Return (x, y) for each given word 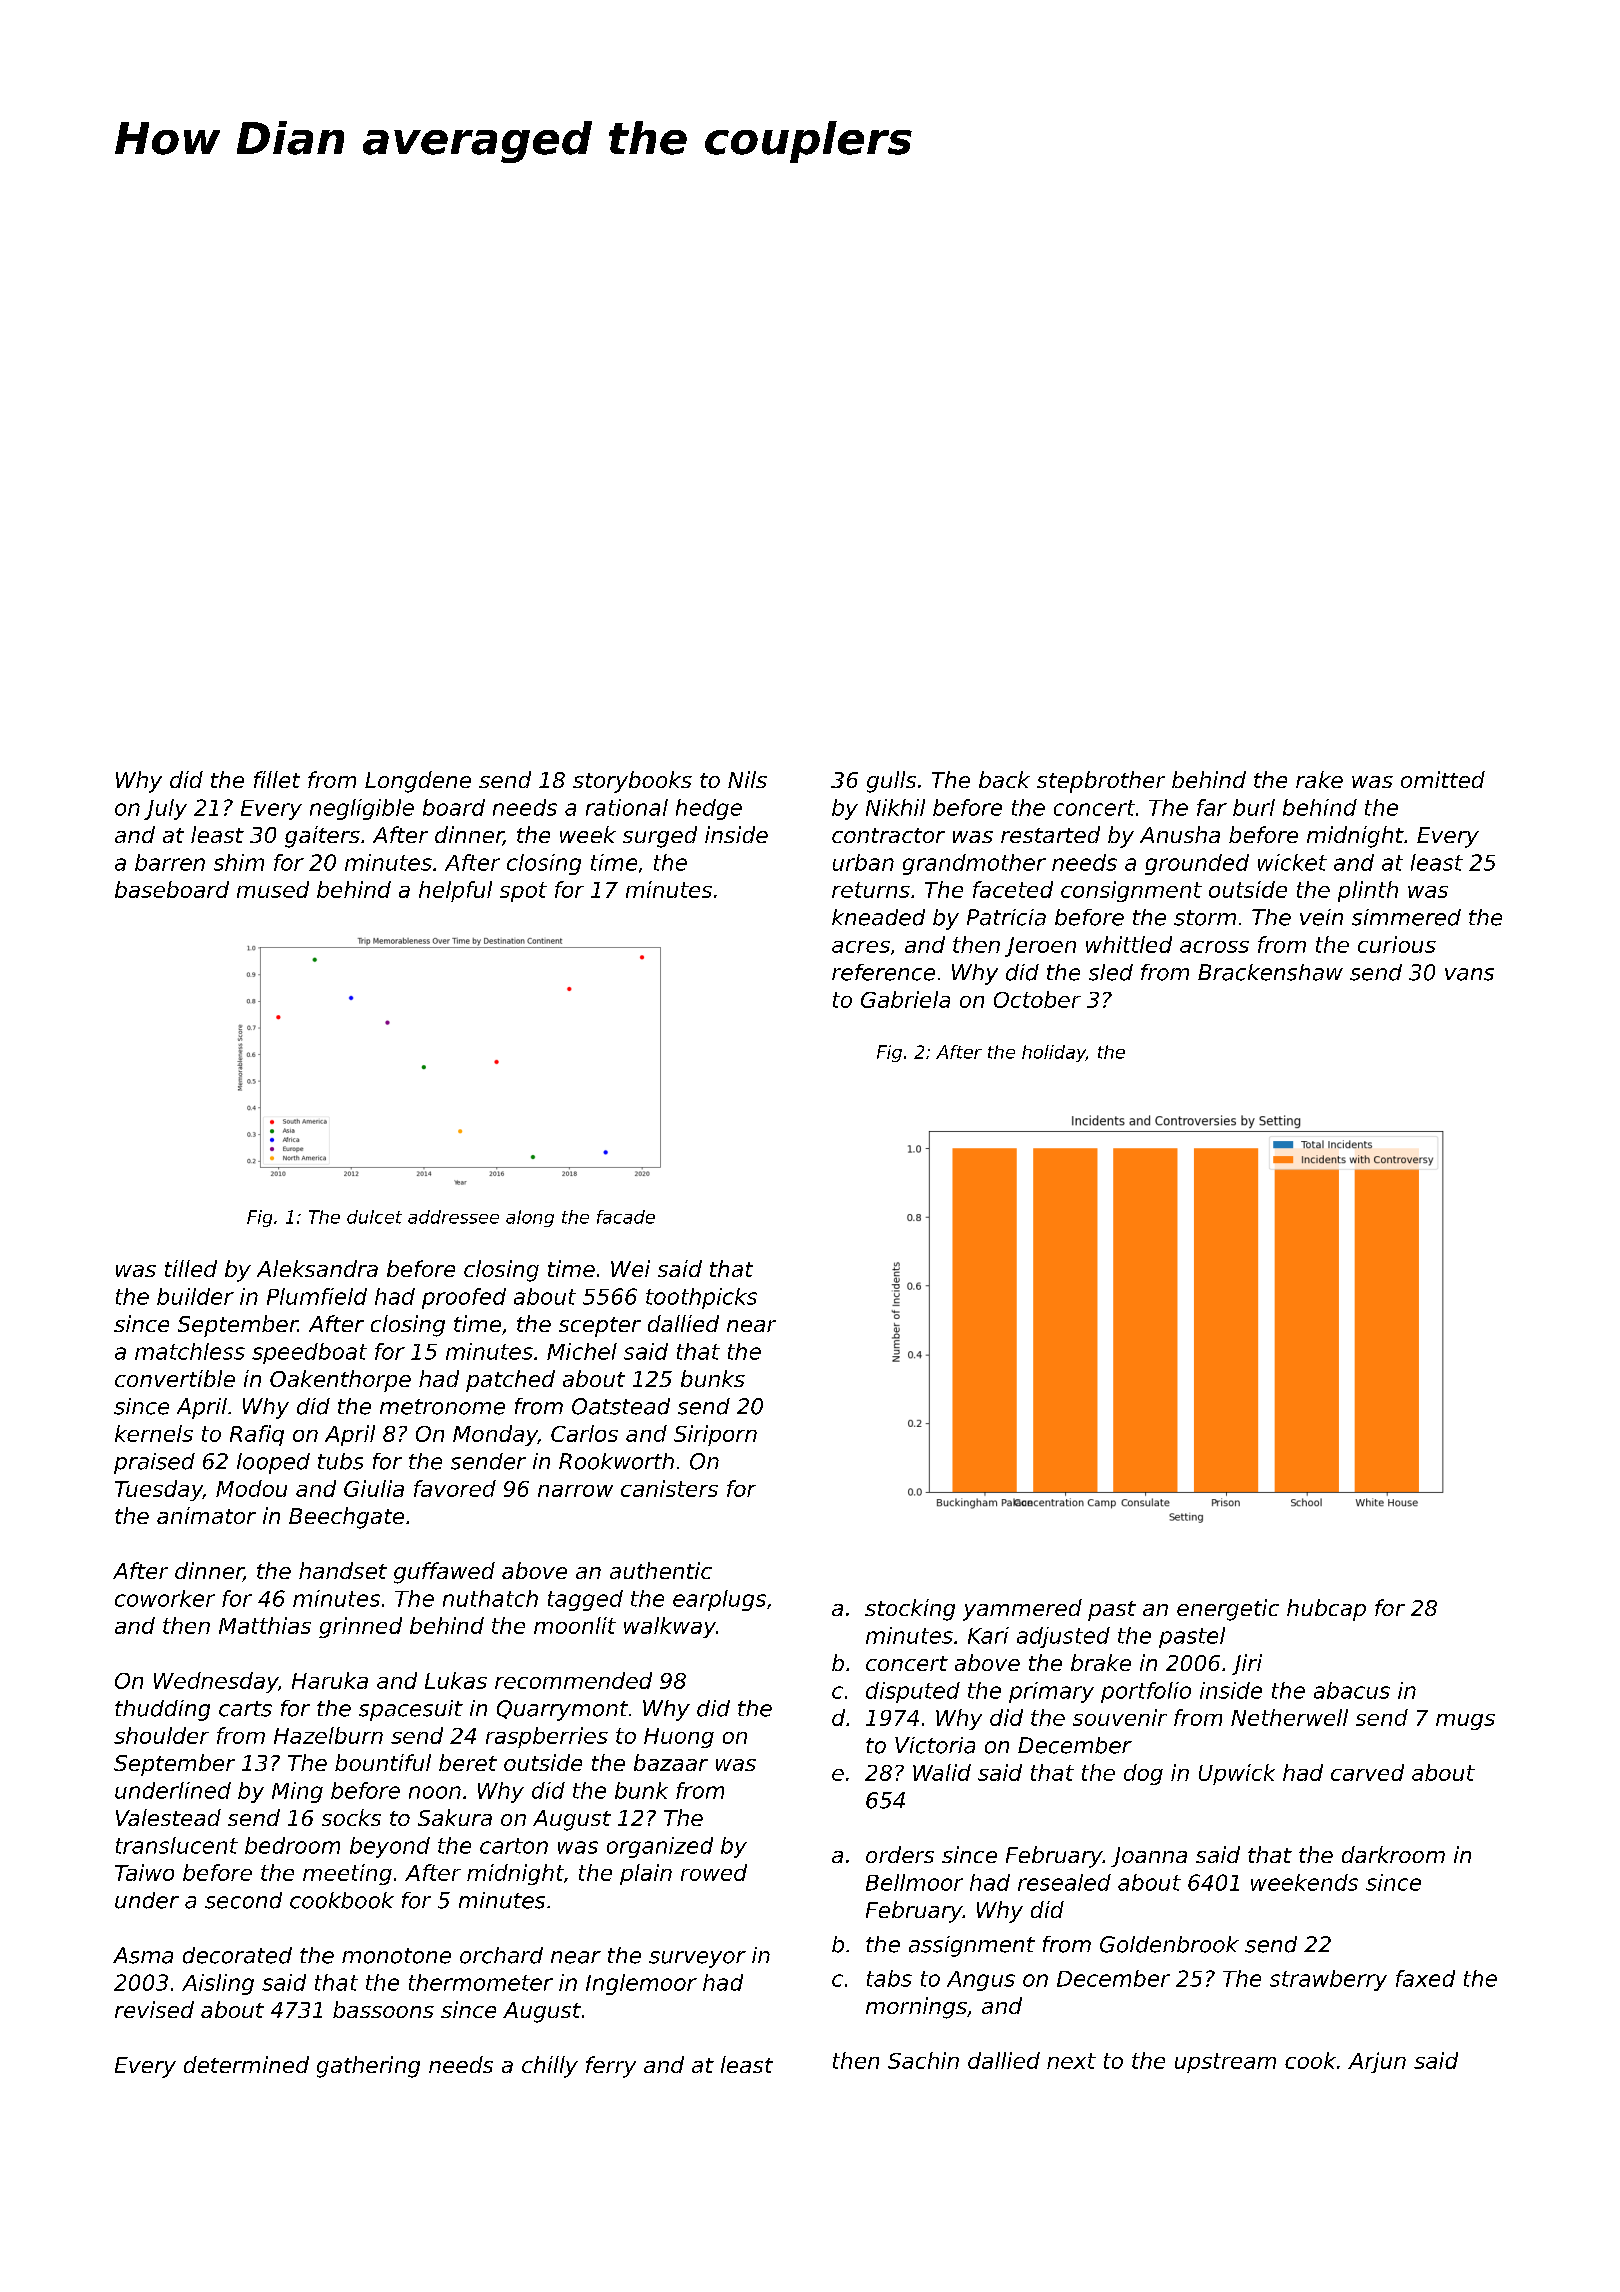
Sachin (923, 2060)
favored (455, 1488)
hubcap (1326, 1610)
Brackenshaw (1270, 972)
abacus (1352, 1690)
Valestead (168, 1817)
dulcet (374, 1217)
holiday (1054, 1053)
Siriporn (715, 1435)
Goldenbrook (1169, 1944)
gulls (891, 782)
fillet (277, 779)
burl (1254, 807)
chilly (550, 2067)
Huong (679, 1738)
